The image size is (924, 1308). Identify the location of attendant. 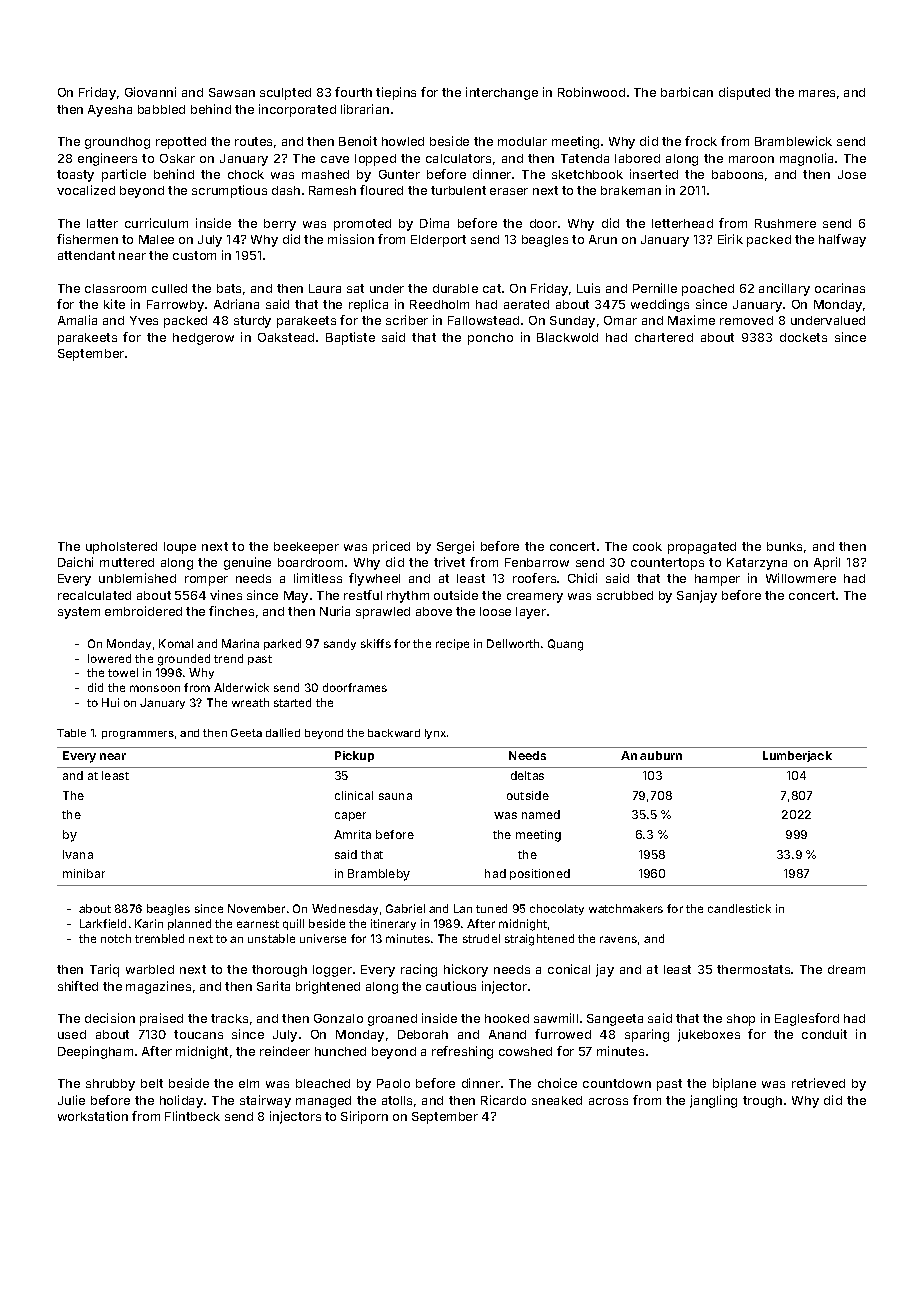
(86, 255).
